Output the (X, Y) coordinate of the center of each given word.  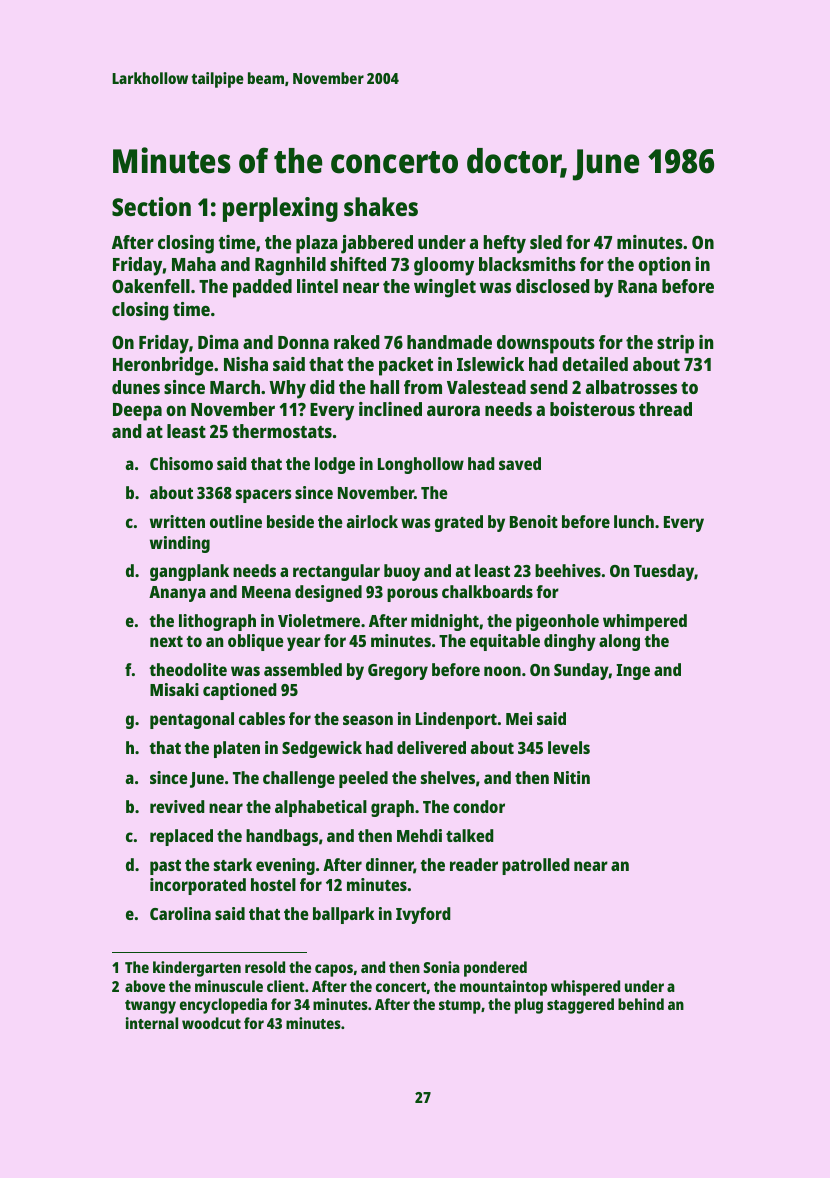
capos (334, 970)
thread (665, 409)
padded (262, 288)
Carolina (180, 913)
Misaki (174, 689)
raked (357, 342)
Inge (633, 672)
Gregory (398, 672)
